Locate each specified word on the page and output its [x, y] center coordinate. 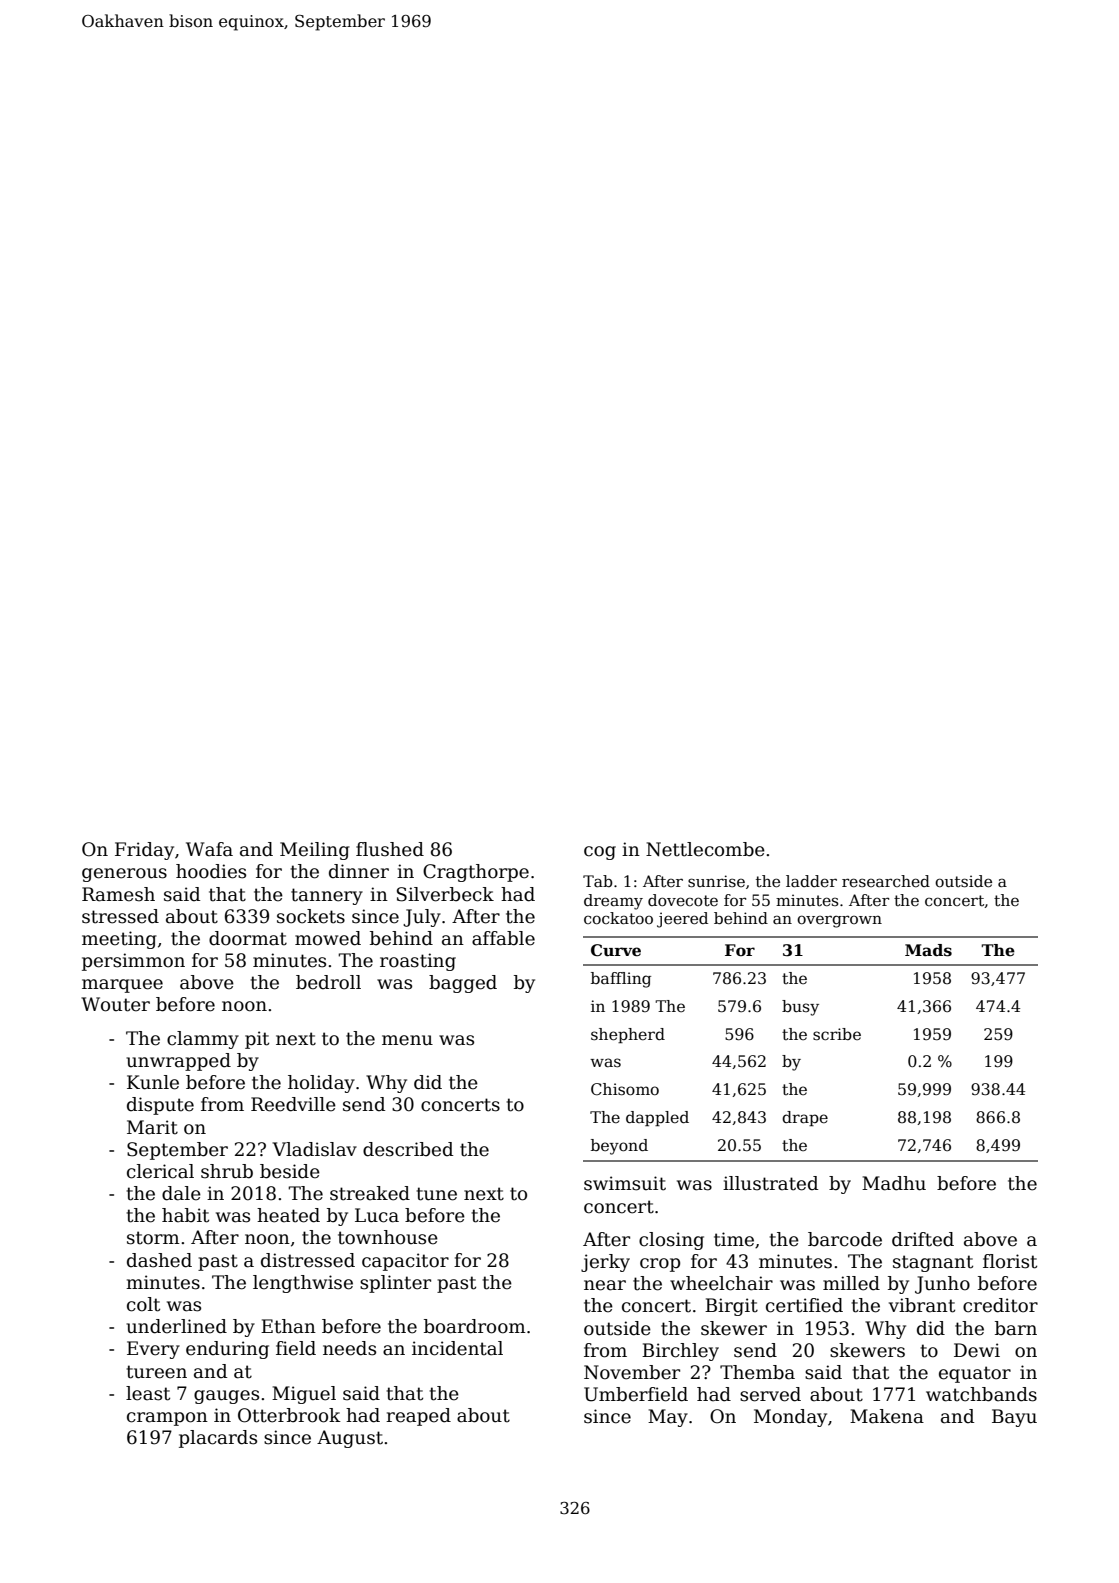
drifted [923, 1239]
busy [800, 1008]
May [668, 1418]
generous [124, 875]
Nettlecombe [705, 849]
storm [153, 1238]
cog [600, 853]
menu [407, 1040]
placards [218, 1439]
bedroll [328, 982]
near [605, 1285]
